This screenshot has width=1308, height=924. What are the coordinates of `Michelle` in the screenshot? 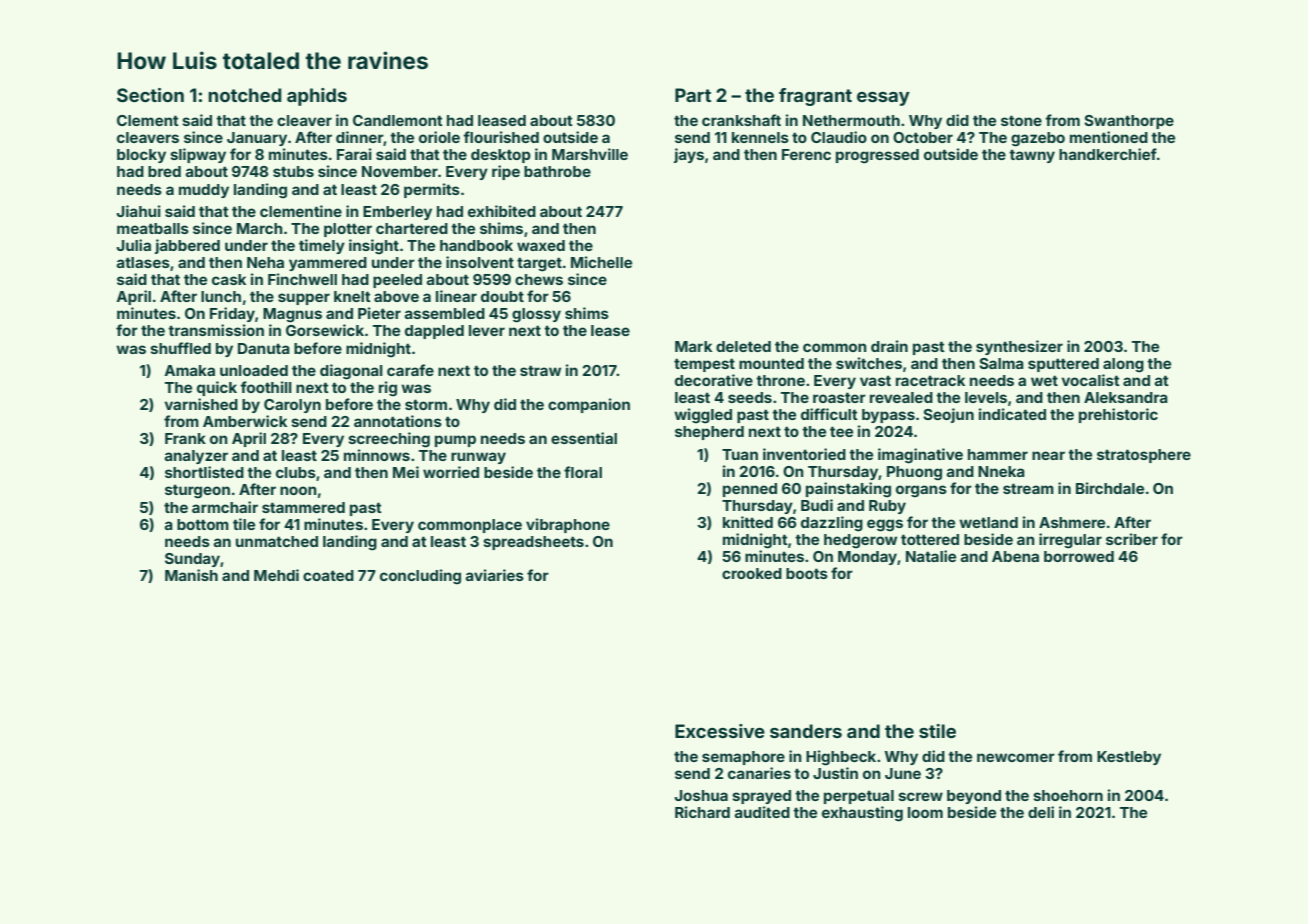 It's located at (601, 262).
